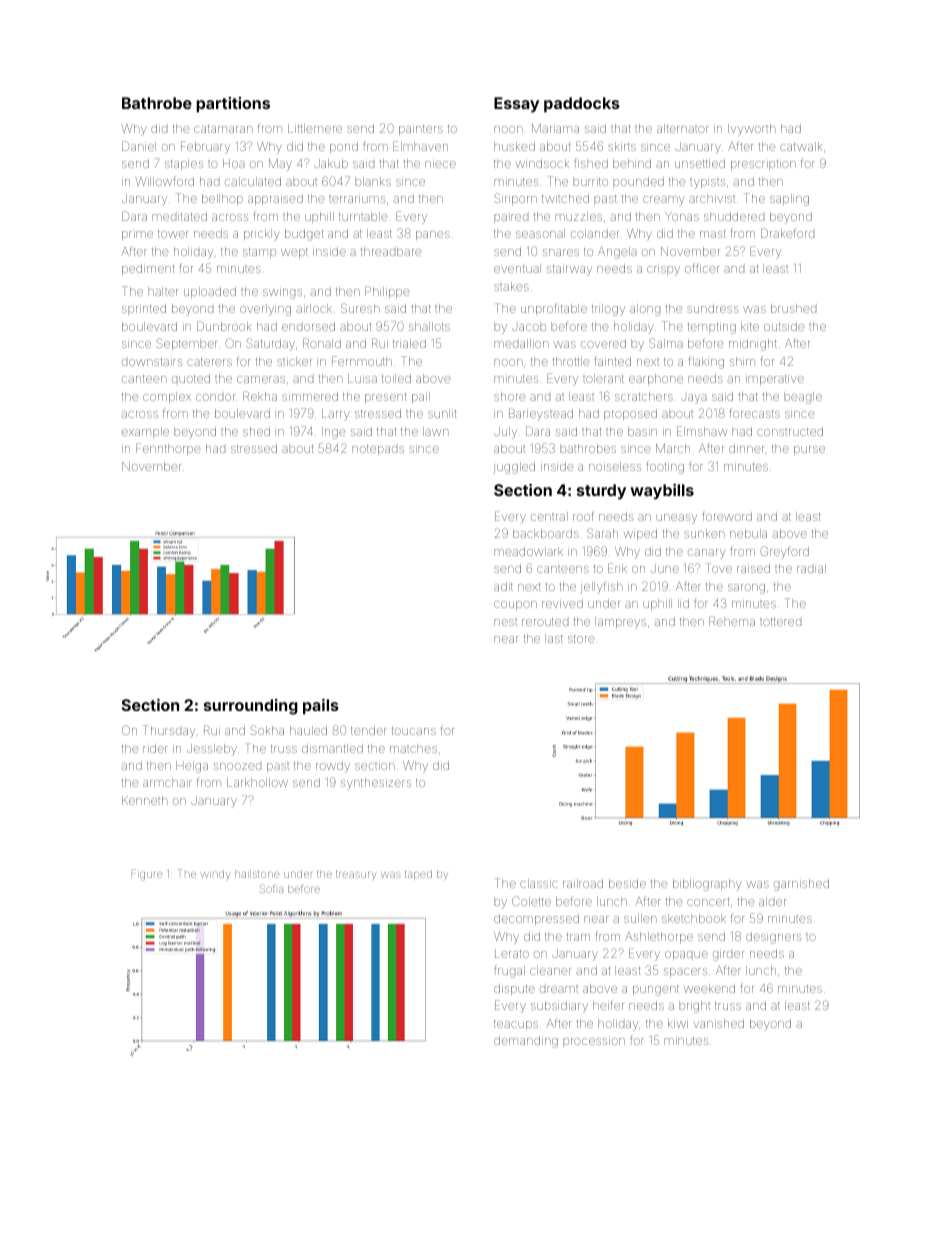  Describe the element at coordinates (356, 876) in the screenshot. I see `treasury` at that location.
